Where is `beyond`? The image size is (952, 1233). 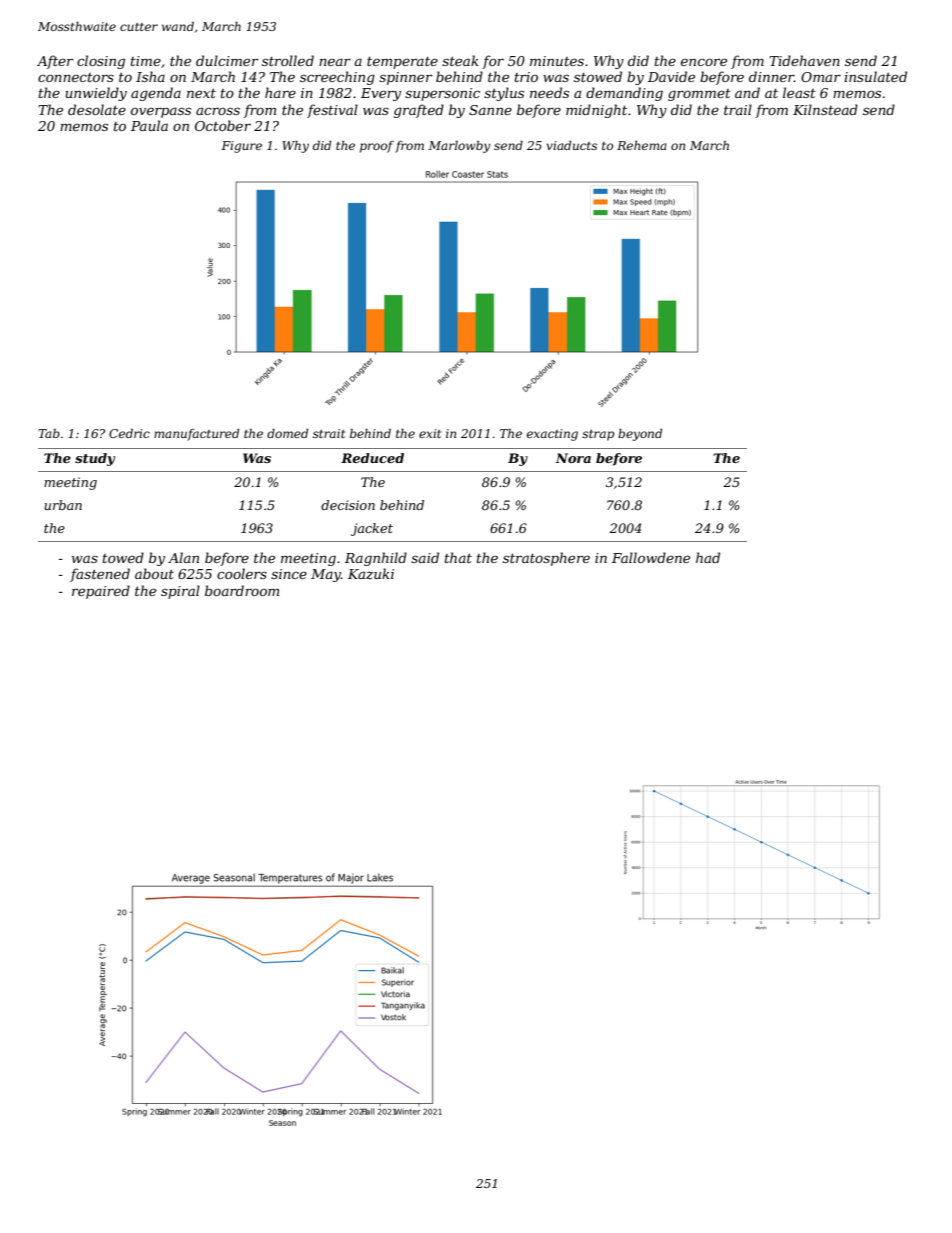
beyond is located at coordinates (640, 435).
